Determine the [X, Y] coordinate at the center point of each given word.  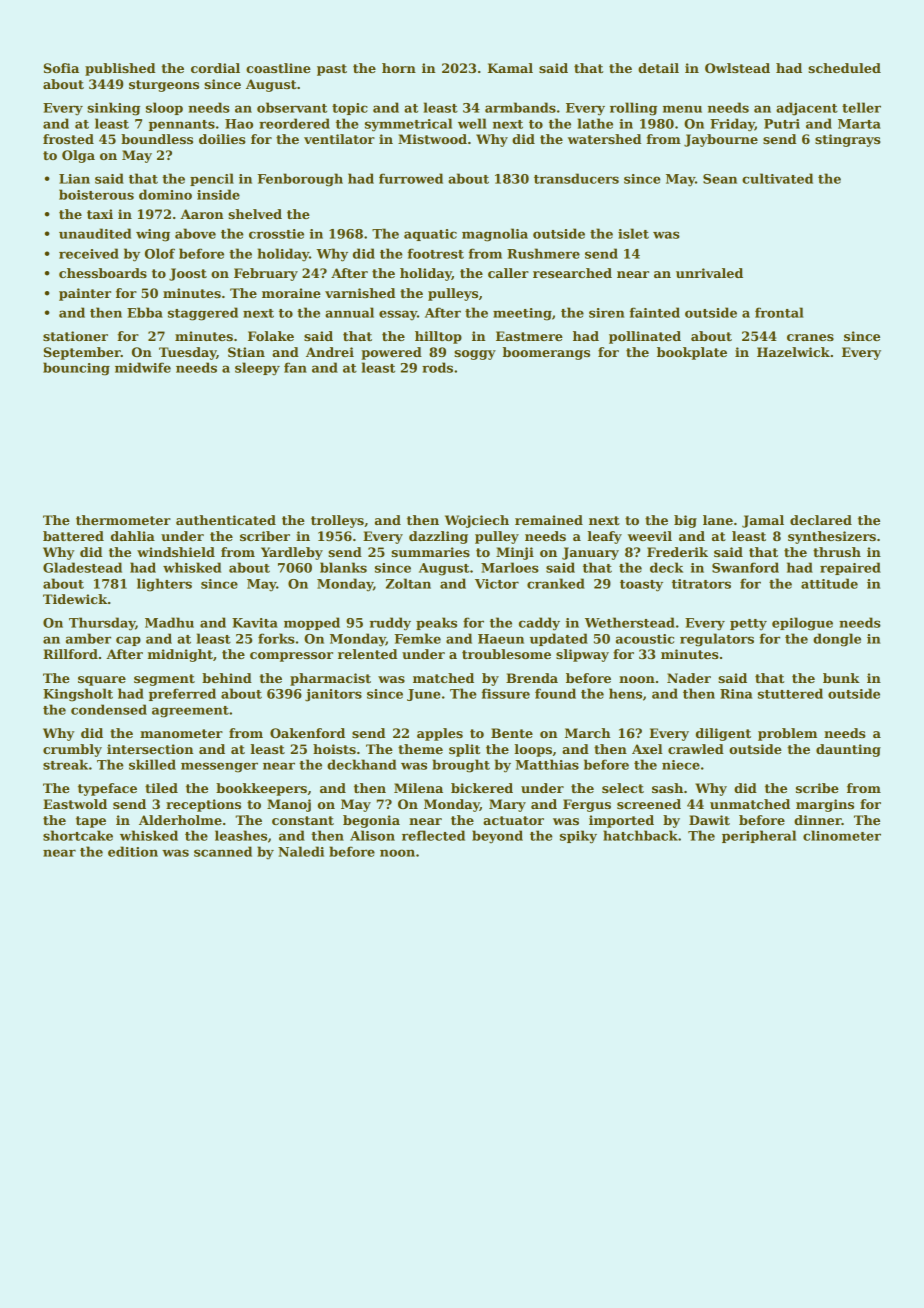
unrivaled [709, 273]
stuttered [790, 693]
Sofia [61, 68]
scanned [223, 851]
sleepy [257, 369]
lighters [164, 585]
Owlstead [737, 68]
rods [437, 367]
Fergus [587, 805]
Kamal [510, 68]
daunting [848, 750]
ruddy [390, 624]
